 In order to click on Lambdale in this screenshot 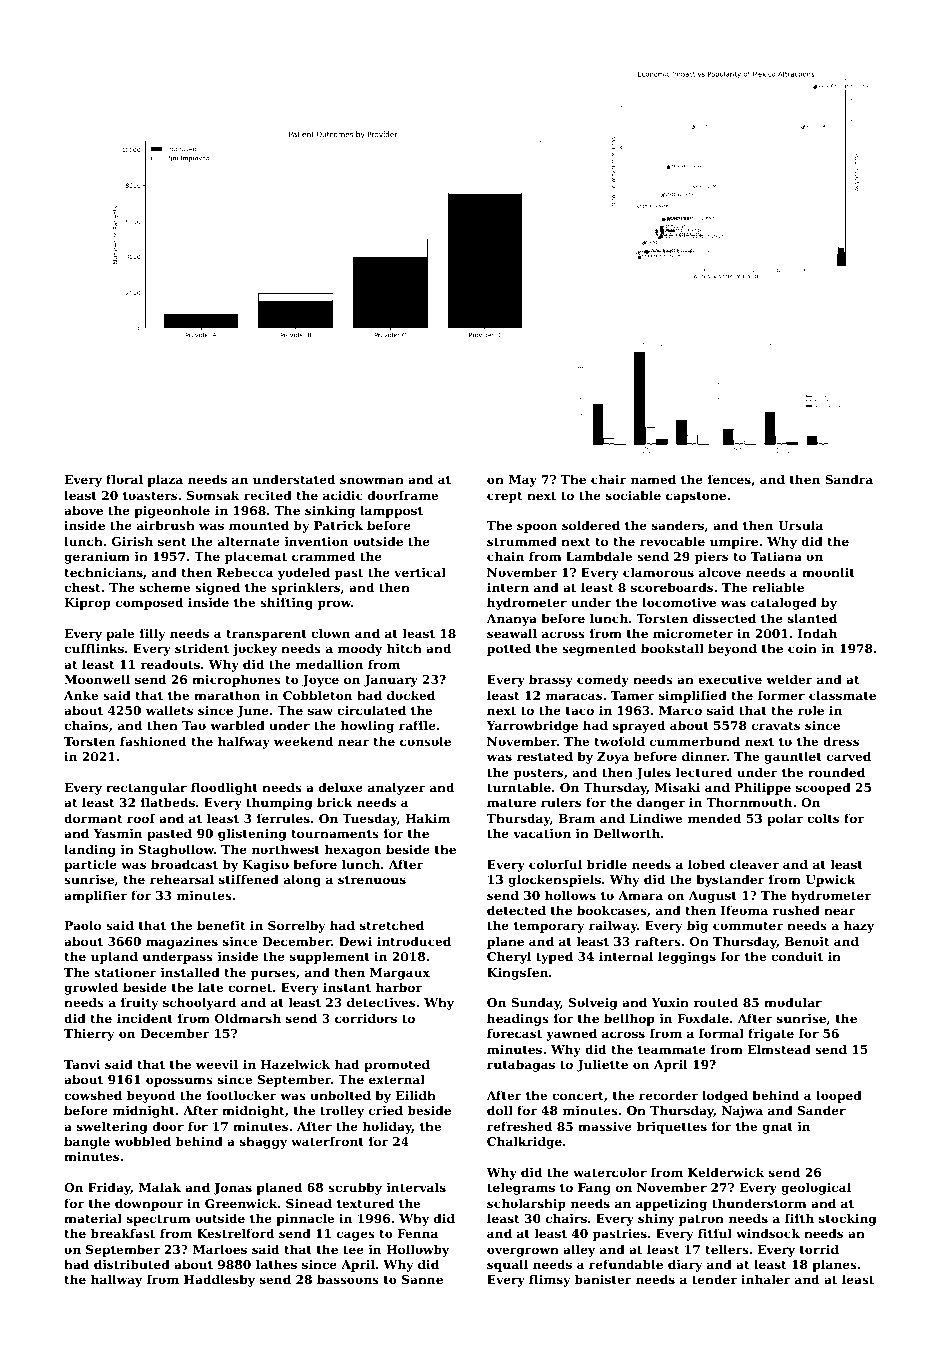, I will do `click(599, 556)`.
